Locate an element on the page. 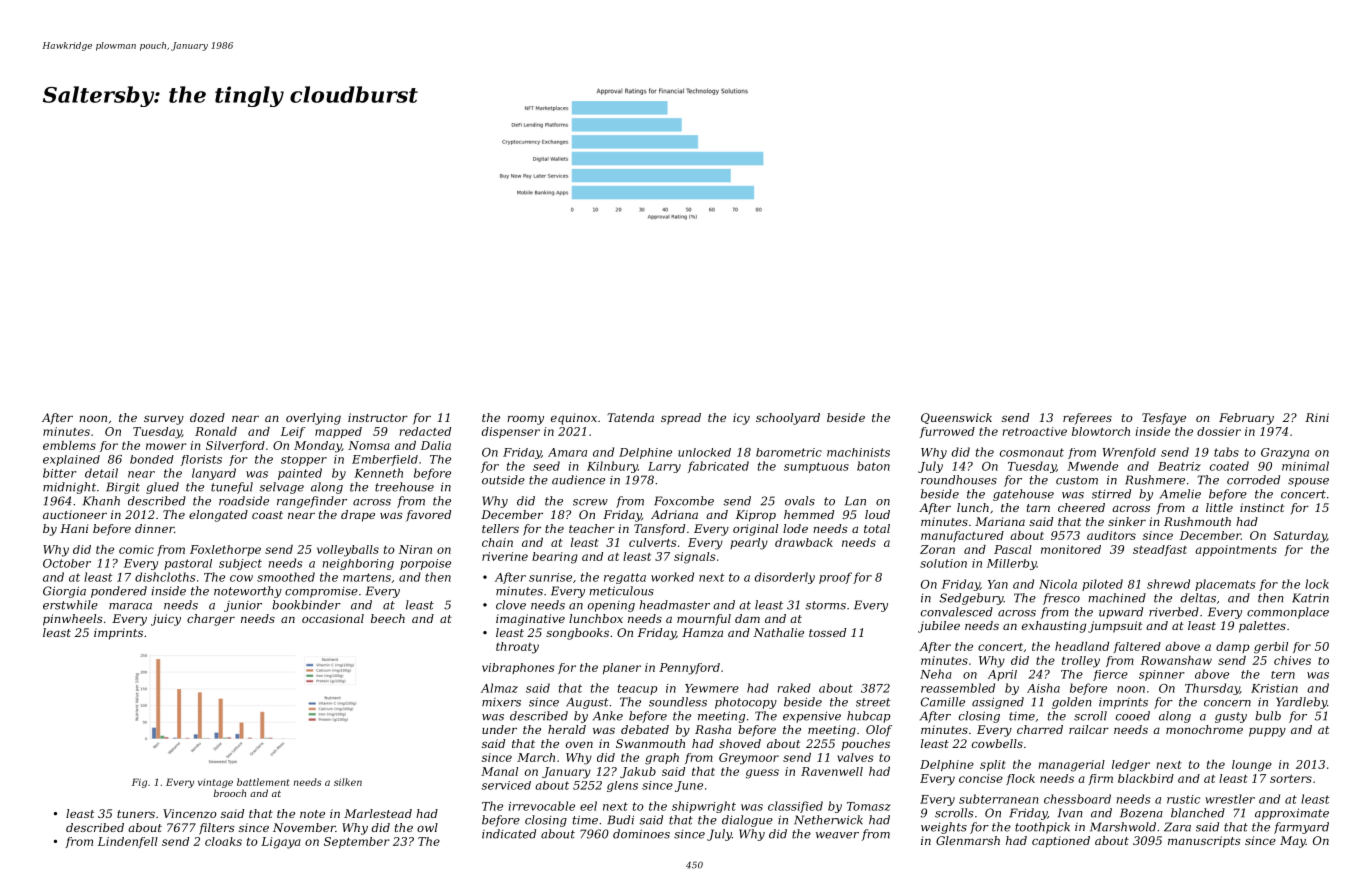 The height and width of the document is (887, 1372). emblems is located at coordinates (69, 445).
